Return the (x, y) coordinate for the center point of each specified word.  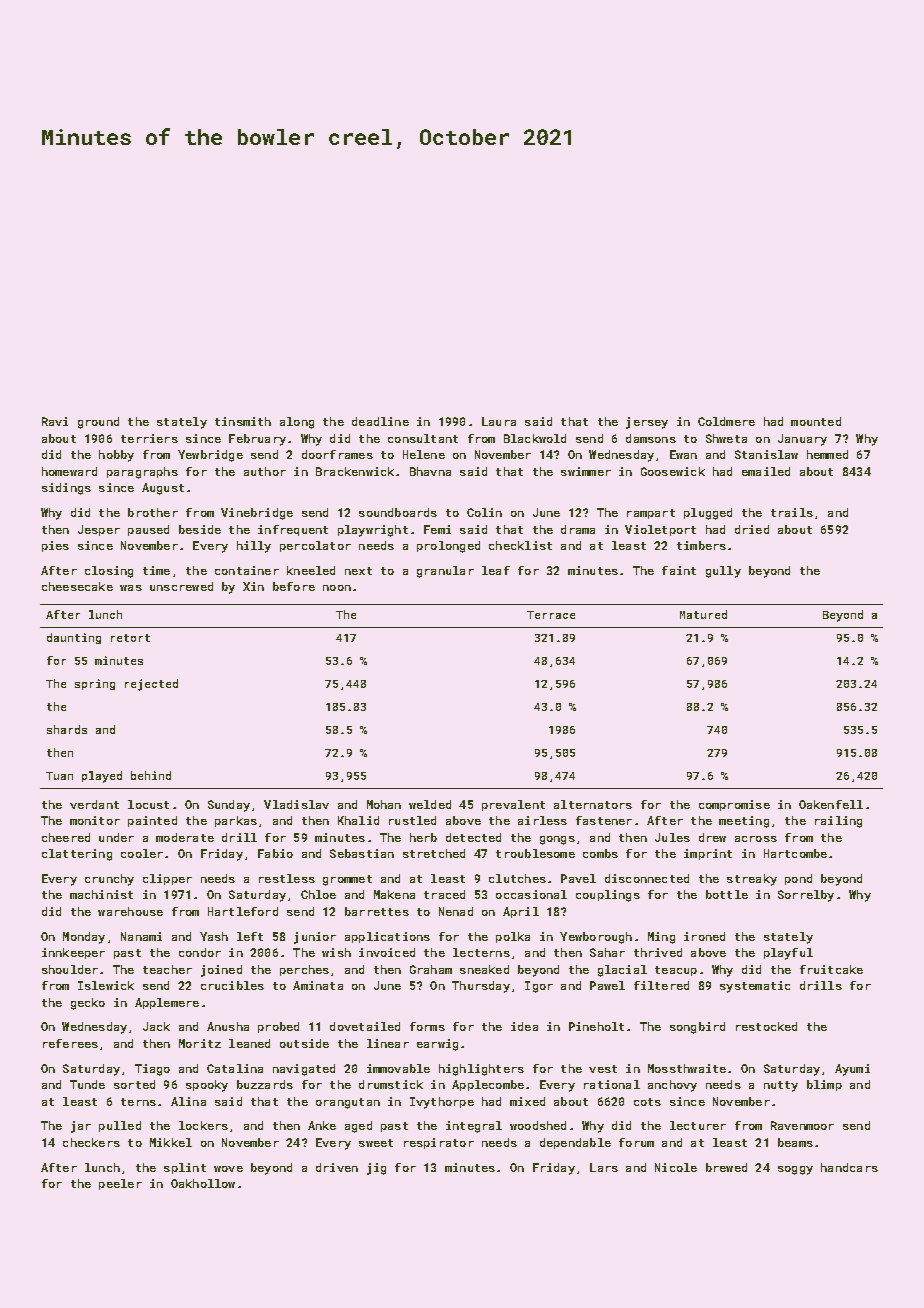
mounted (816, 421)
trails (792, 512)
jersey (647, 423)
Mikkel (171, 1142)
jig (376, 1169)
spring (95, 684)
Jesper (99, 530)
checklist (520, 545)
